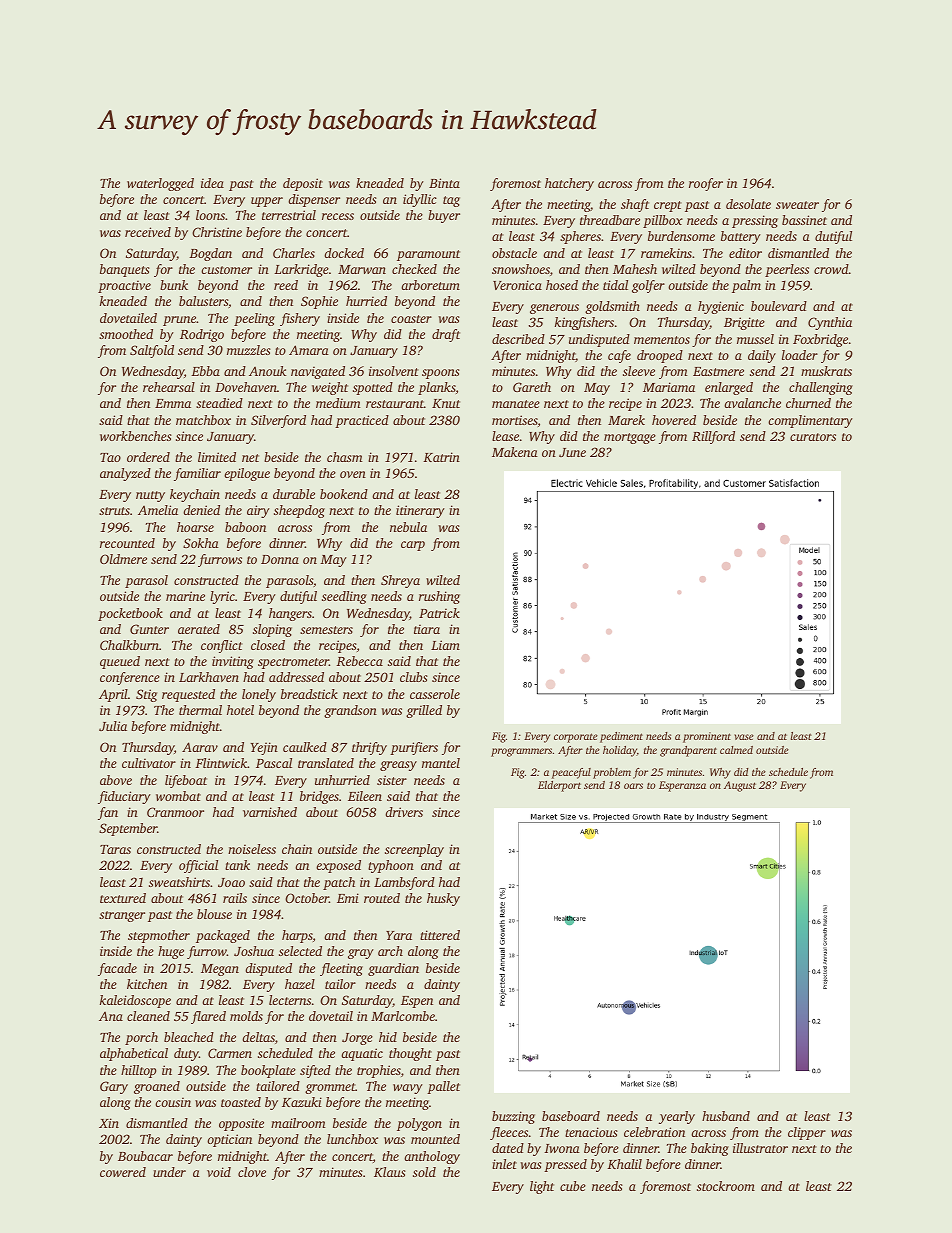  I want to click on addressed, so click(296, 677).
